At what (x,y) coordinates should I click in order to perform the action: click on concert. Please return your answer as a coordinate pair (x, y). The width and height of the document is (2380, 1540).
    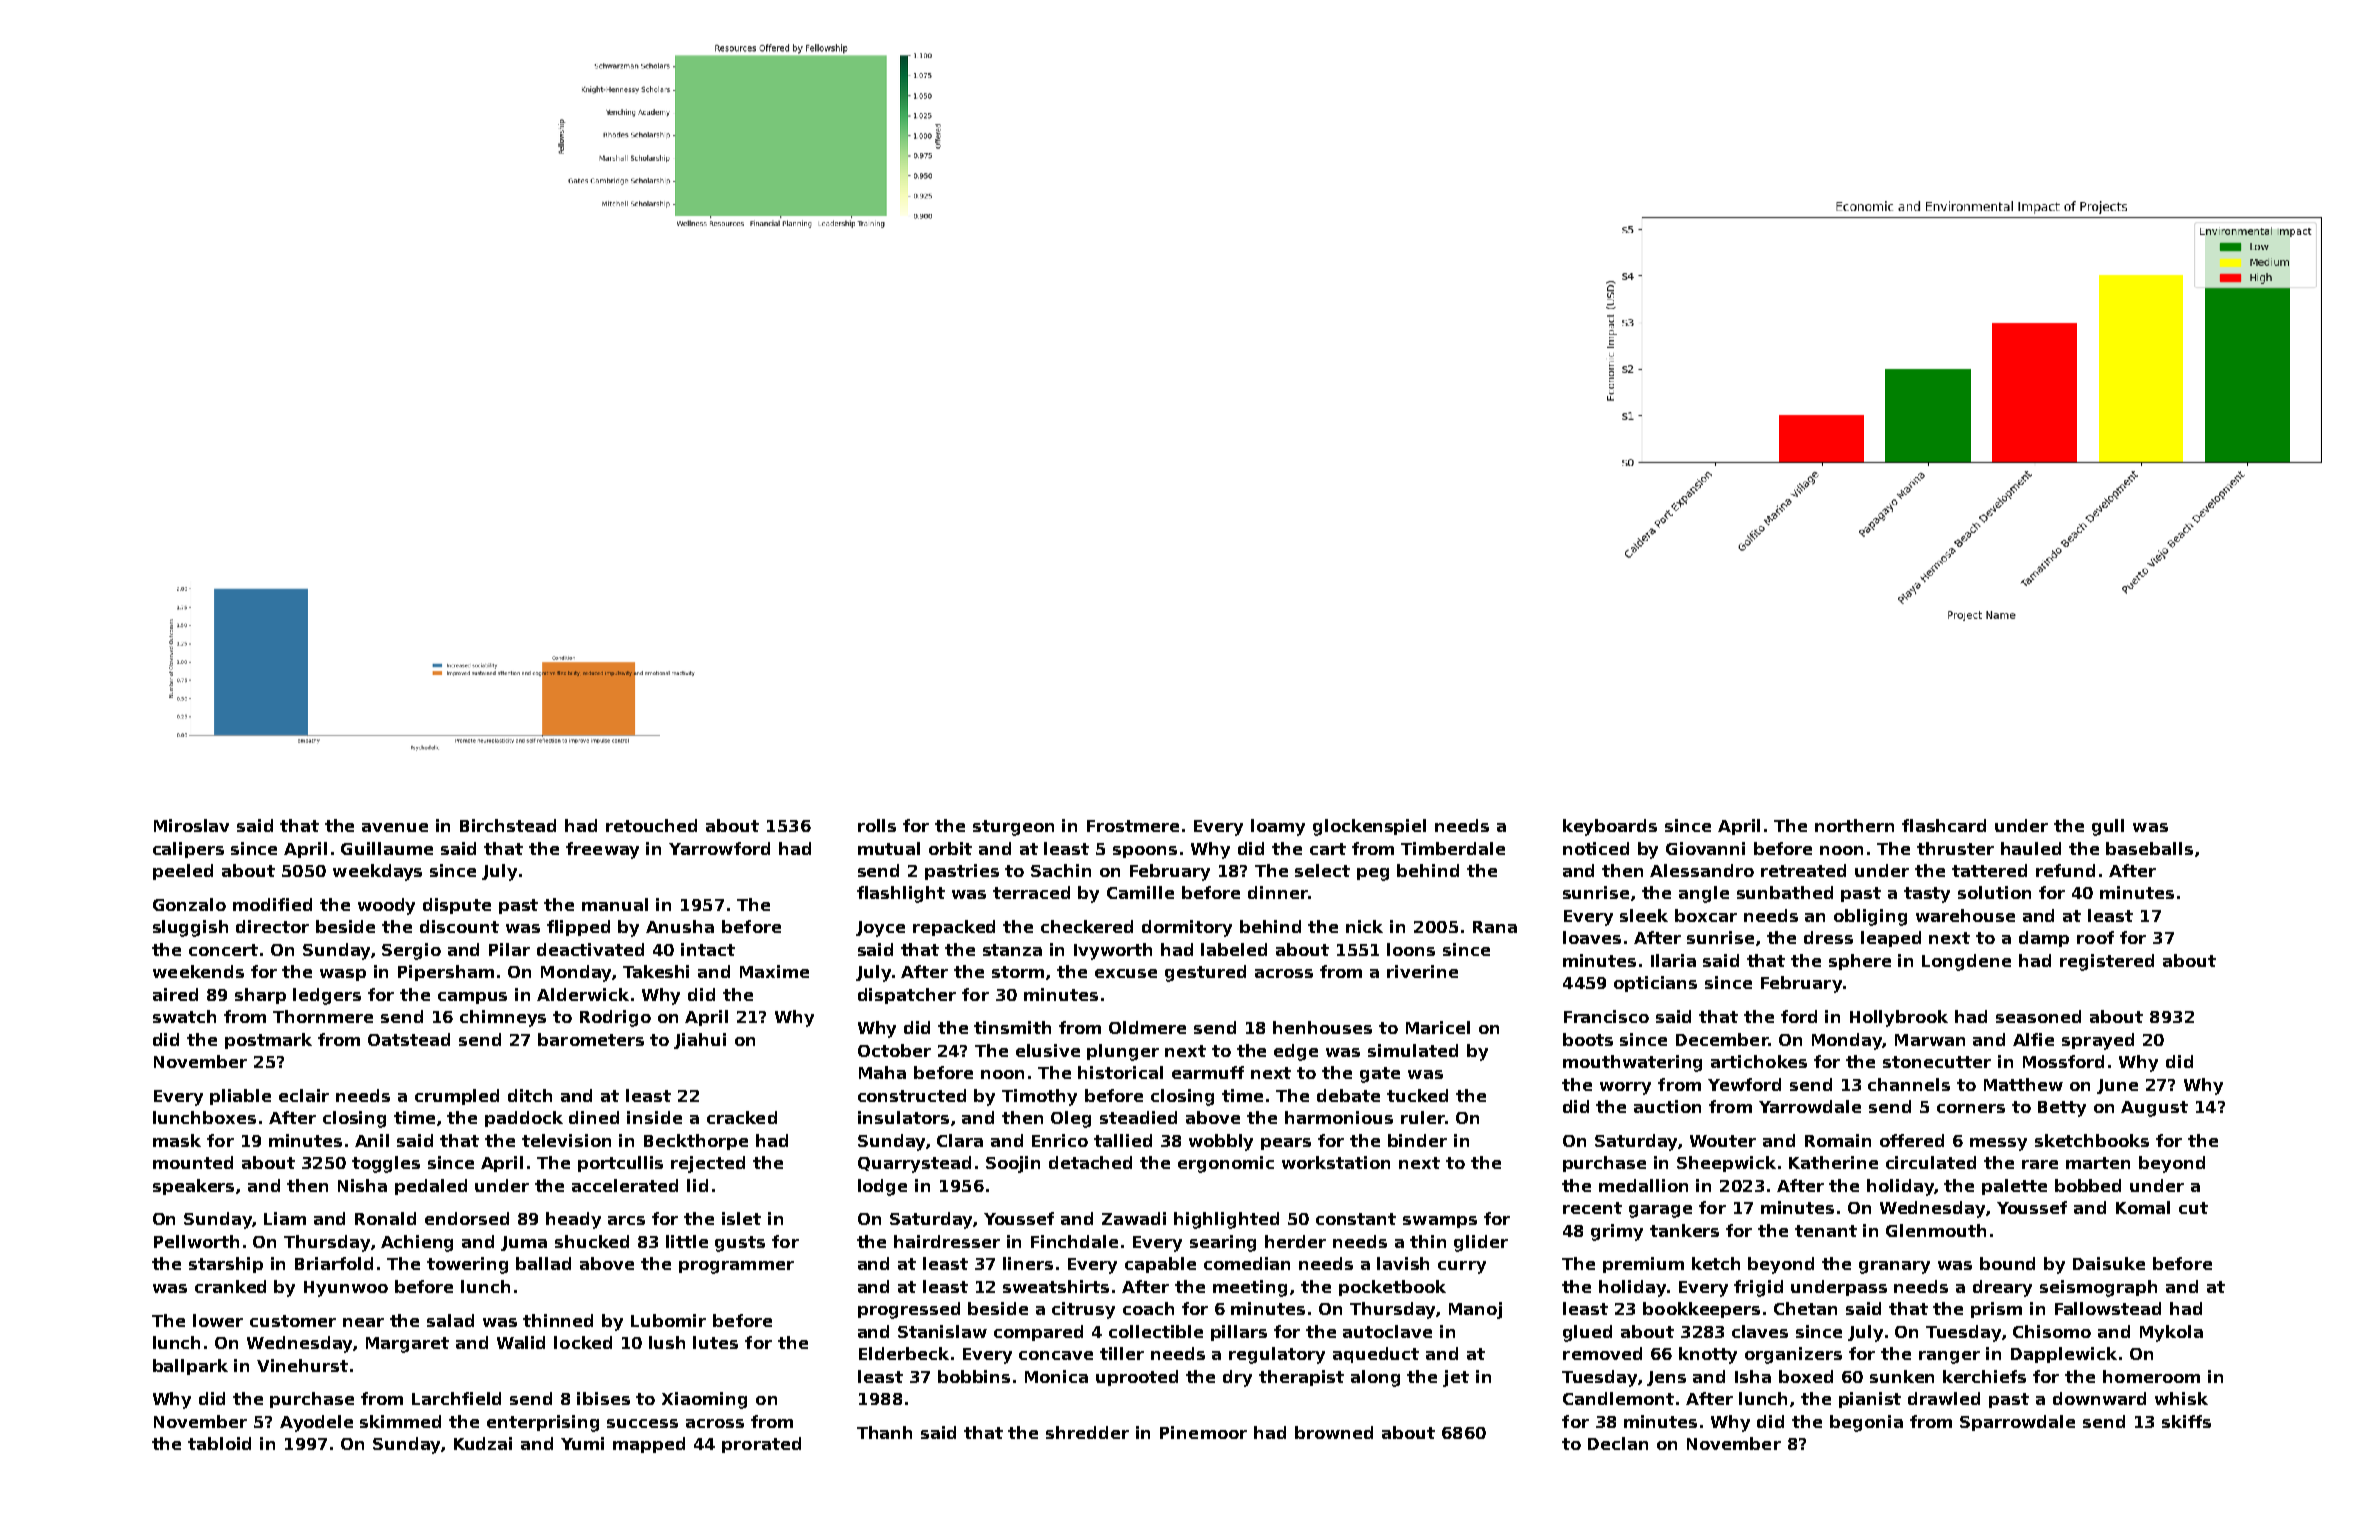
    Looking at the image, I should click on (223, 950).
